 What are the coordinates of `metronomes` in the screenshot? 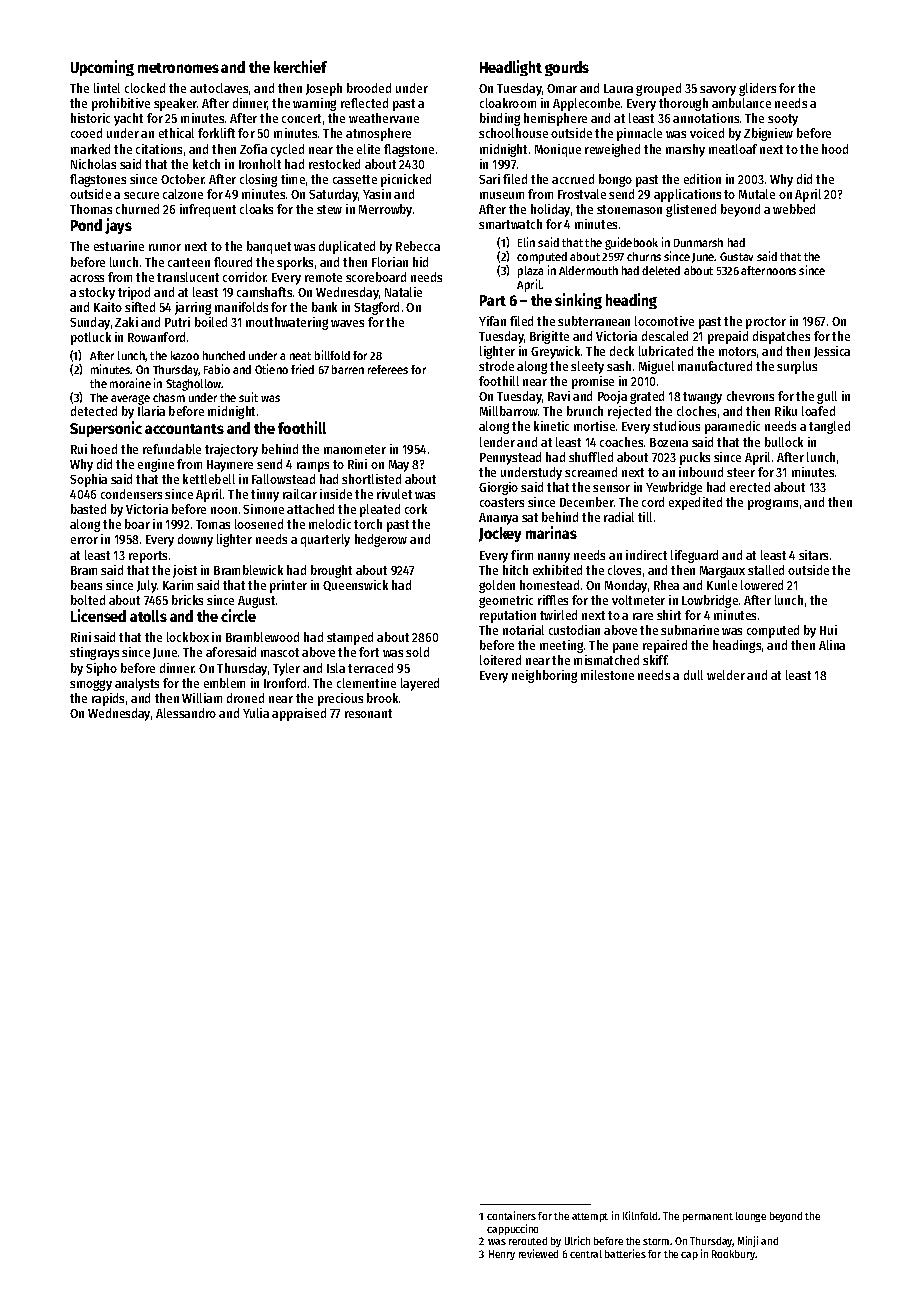 It's located at (178, 68).
